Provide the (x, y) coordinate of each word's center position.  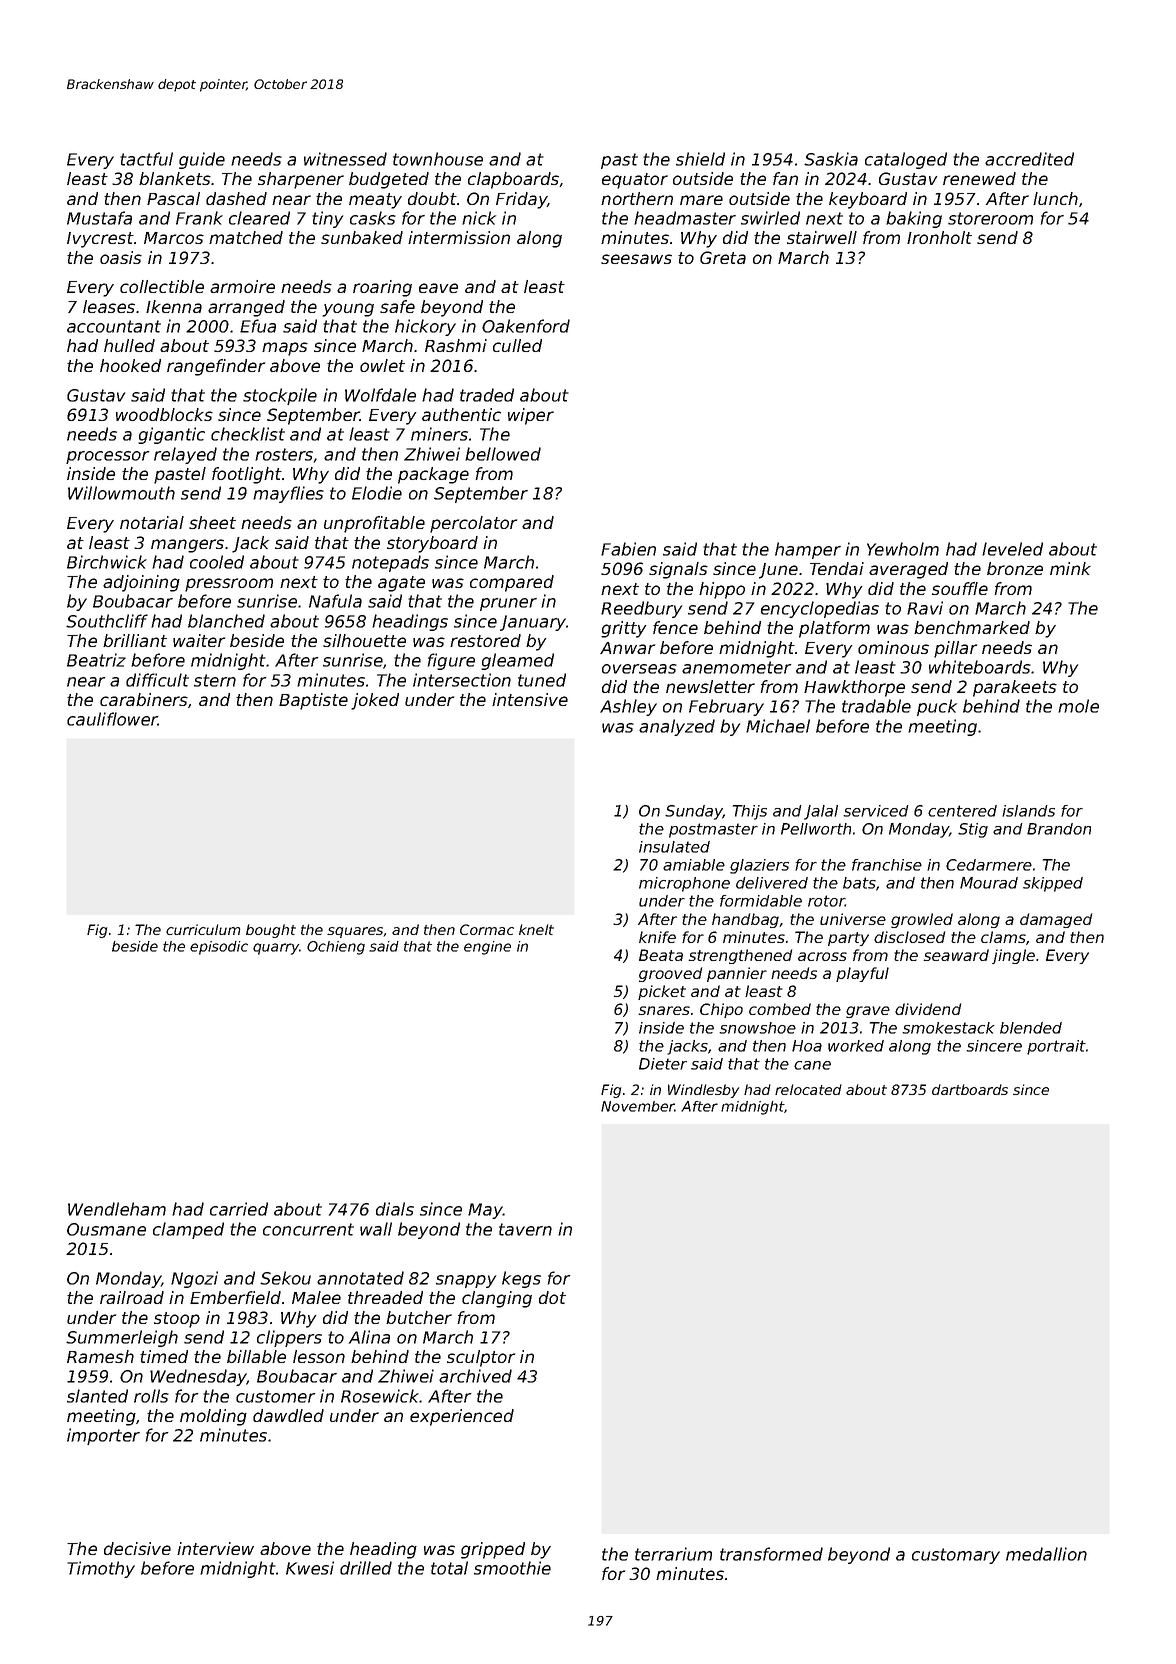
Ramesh (100, 1356)
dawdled (288, 1415)
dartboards (970, 1089)
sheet (212, 522)
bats (859, 883)
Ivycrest (100, 240)
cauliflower (112, 719)
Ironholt (939, 237)
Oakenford (526, 326)
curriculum (203, 929)
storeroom (990, 218)
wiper (531, 416)
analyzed (677, 727)
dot (552, 1297)
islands (1028, 811)
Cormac (487, 929)
